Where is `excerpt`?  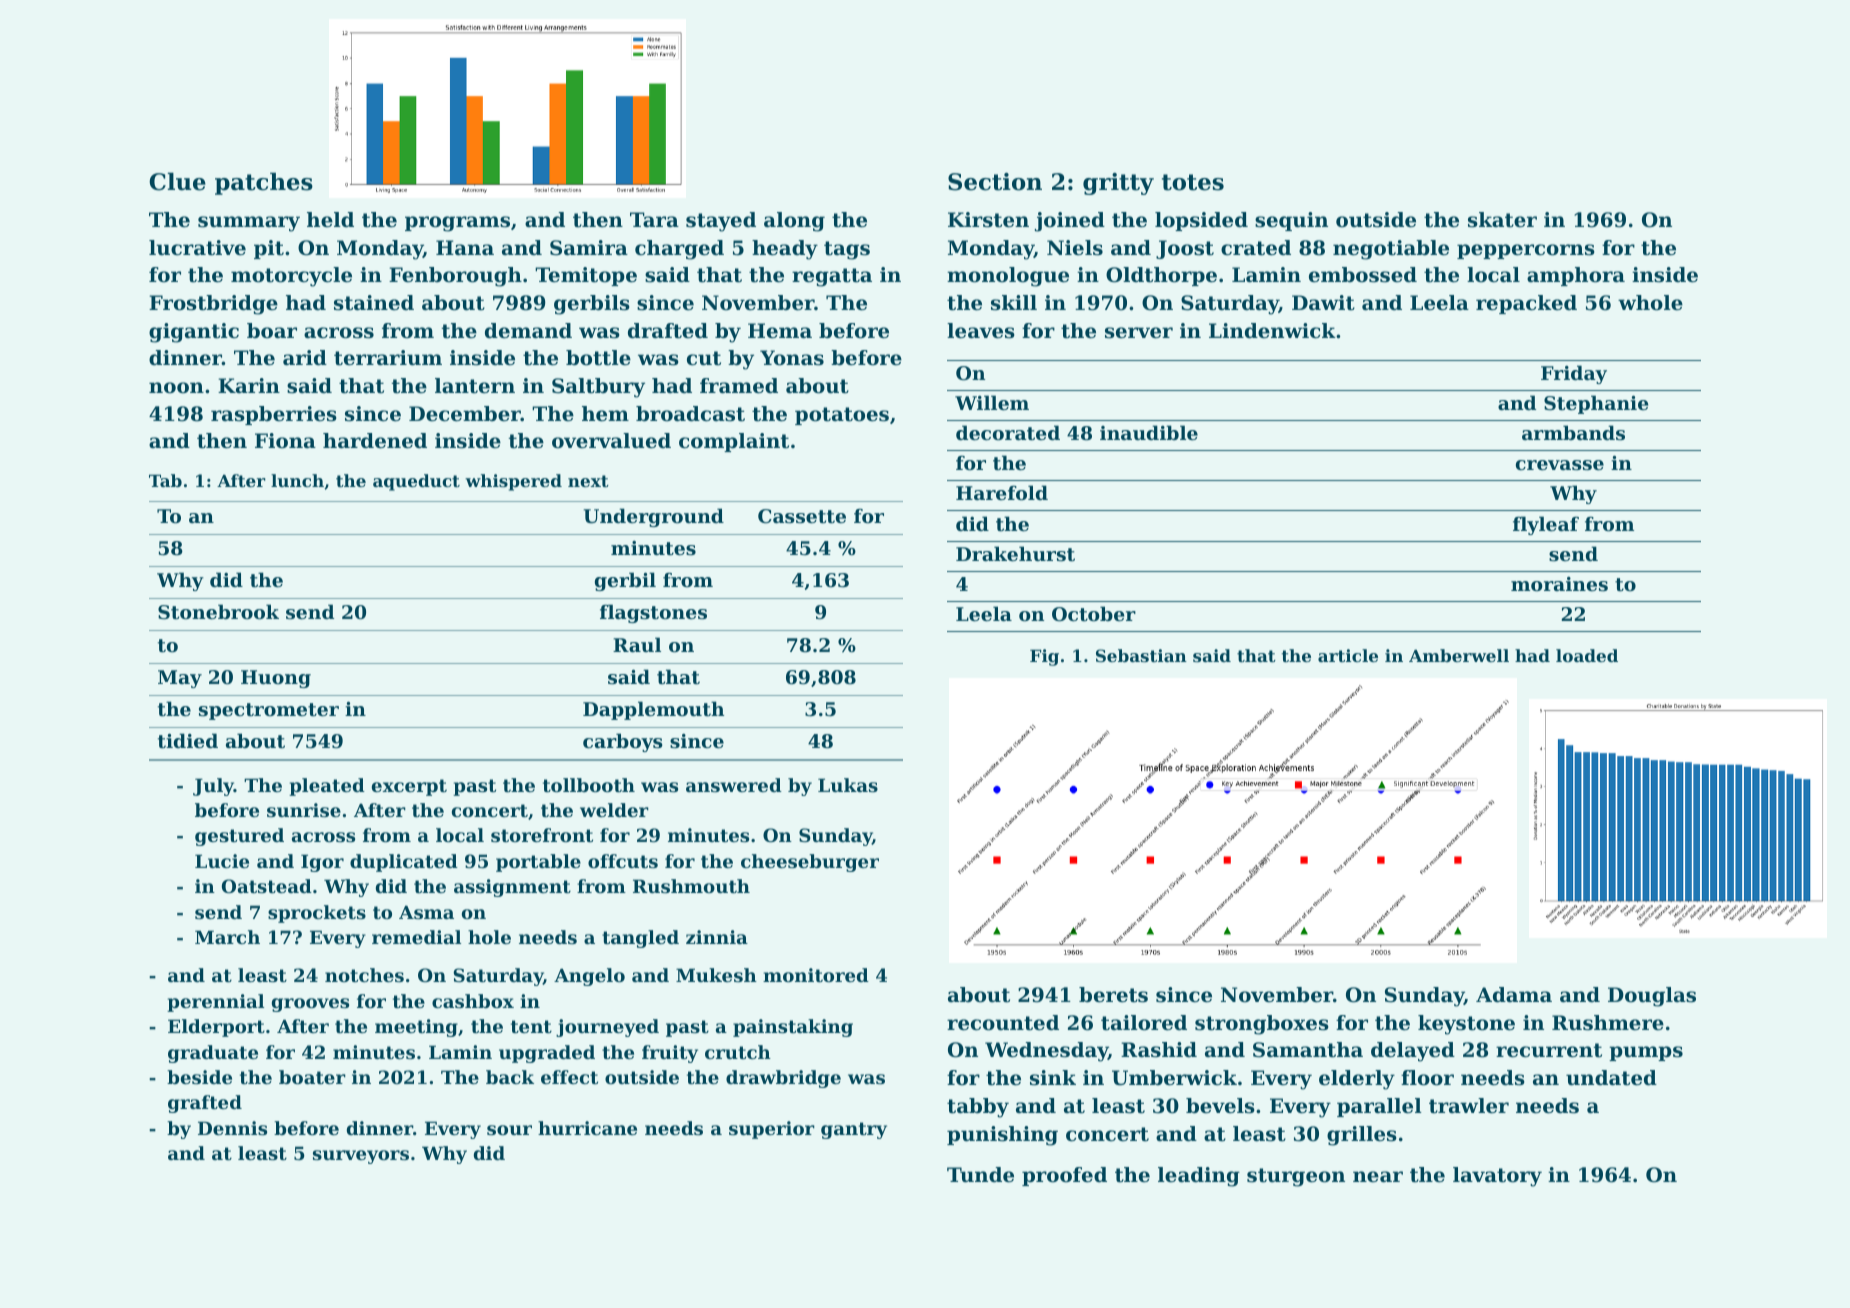
excerpt is located at coordinates (409, 787).
